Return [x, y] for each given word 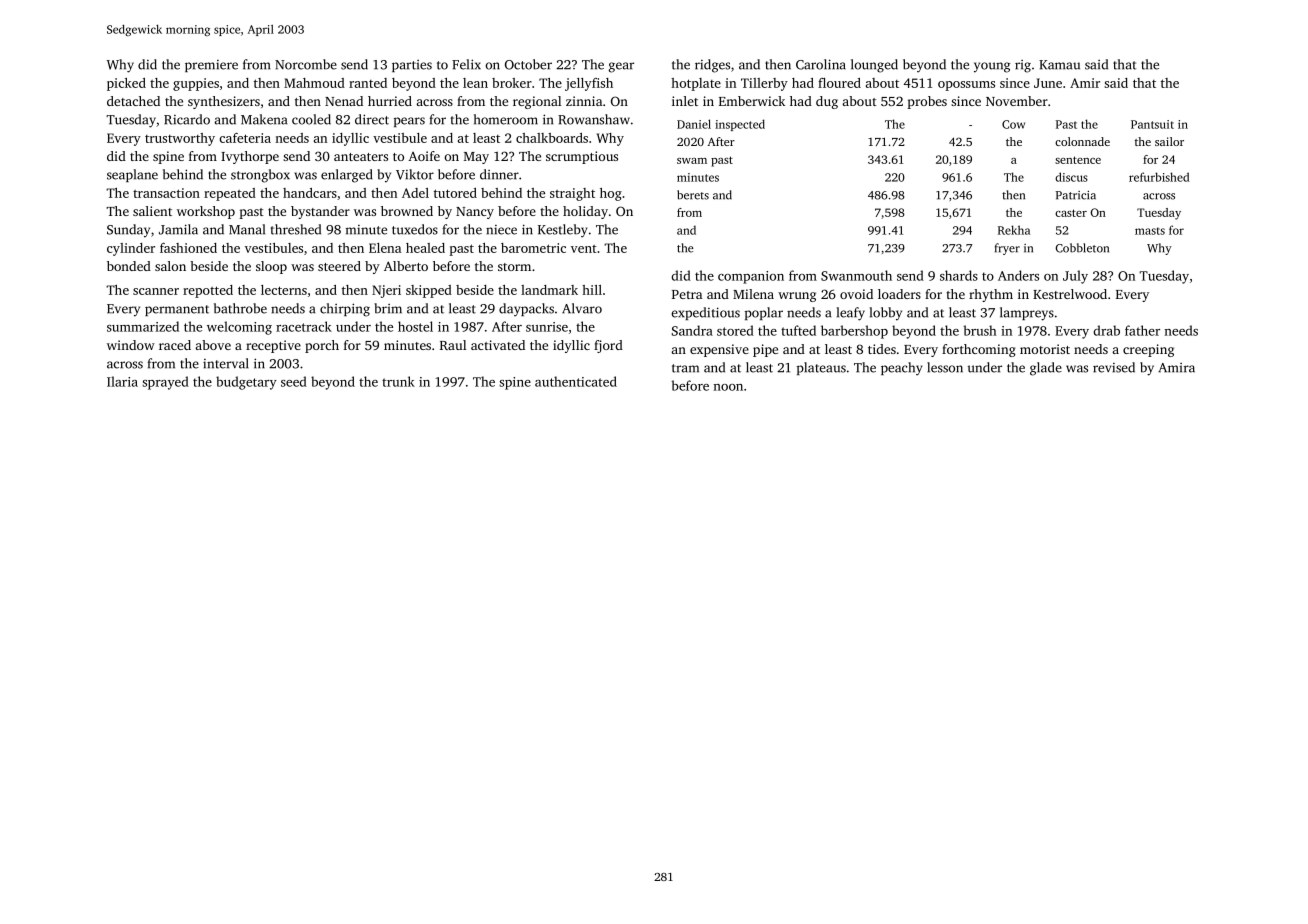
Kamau [1059, 65]
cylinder [131, 249]
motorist [1045, 349]
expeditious [705, 313]
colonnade [1082, 141]
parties [412, 66]
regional [537, 102]
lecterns [284, 290]
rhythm [991, 295]
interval [226, 363]
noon [728, 387]
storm [514, 267]
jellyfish [589, 84]
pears [409, 122]
